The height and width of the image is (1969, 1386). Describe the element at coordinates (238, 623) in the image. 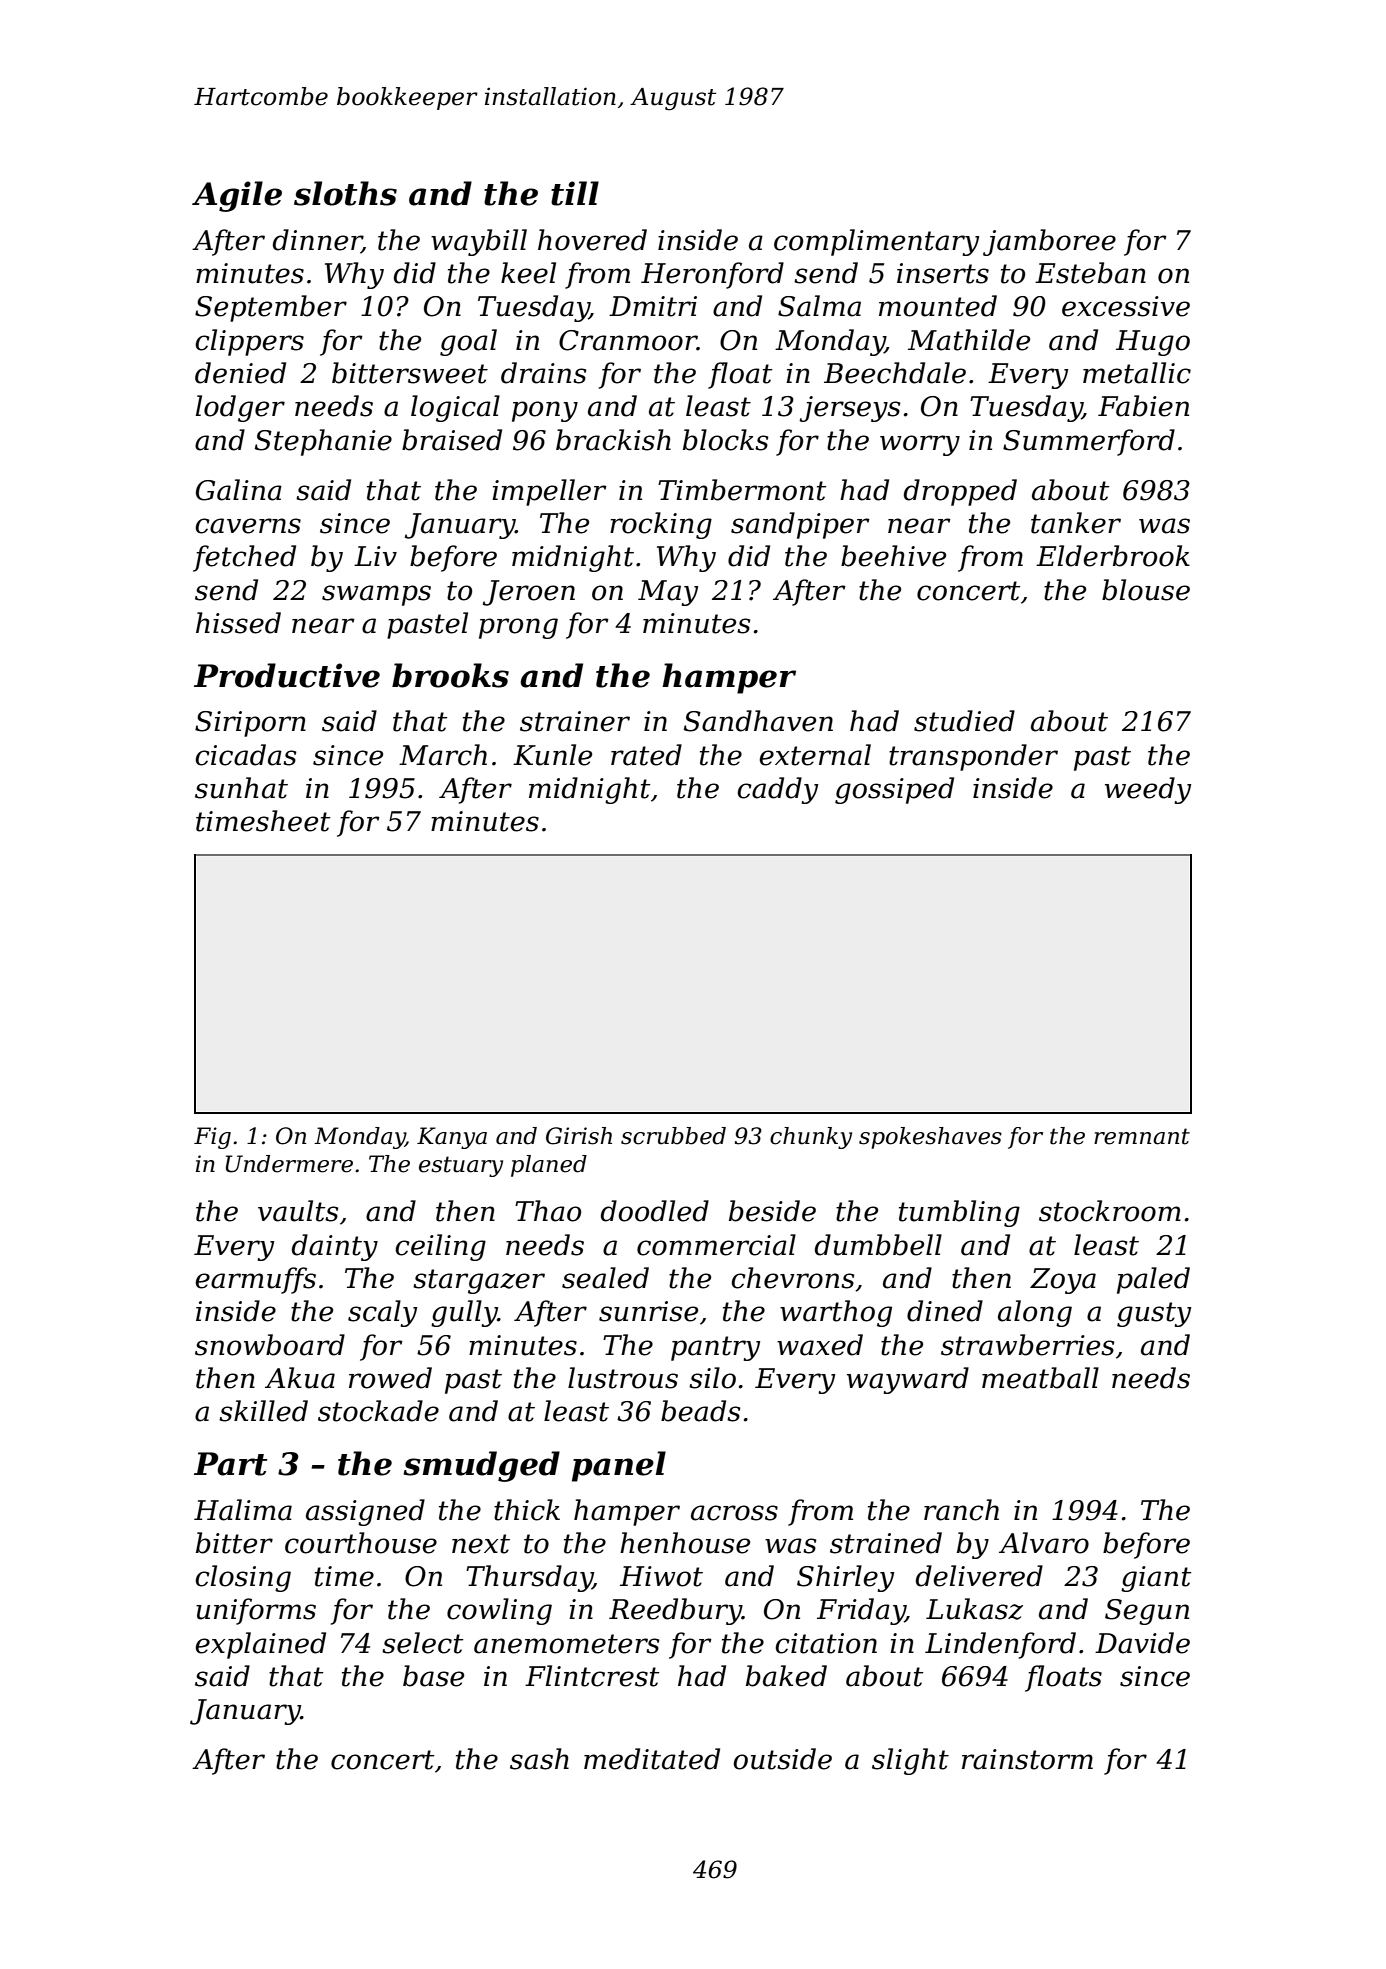

I see `hissed` at that location.
